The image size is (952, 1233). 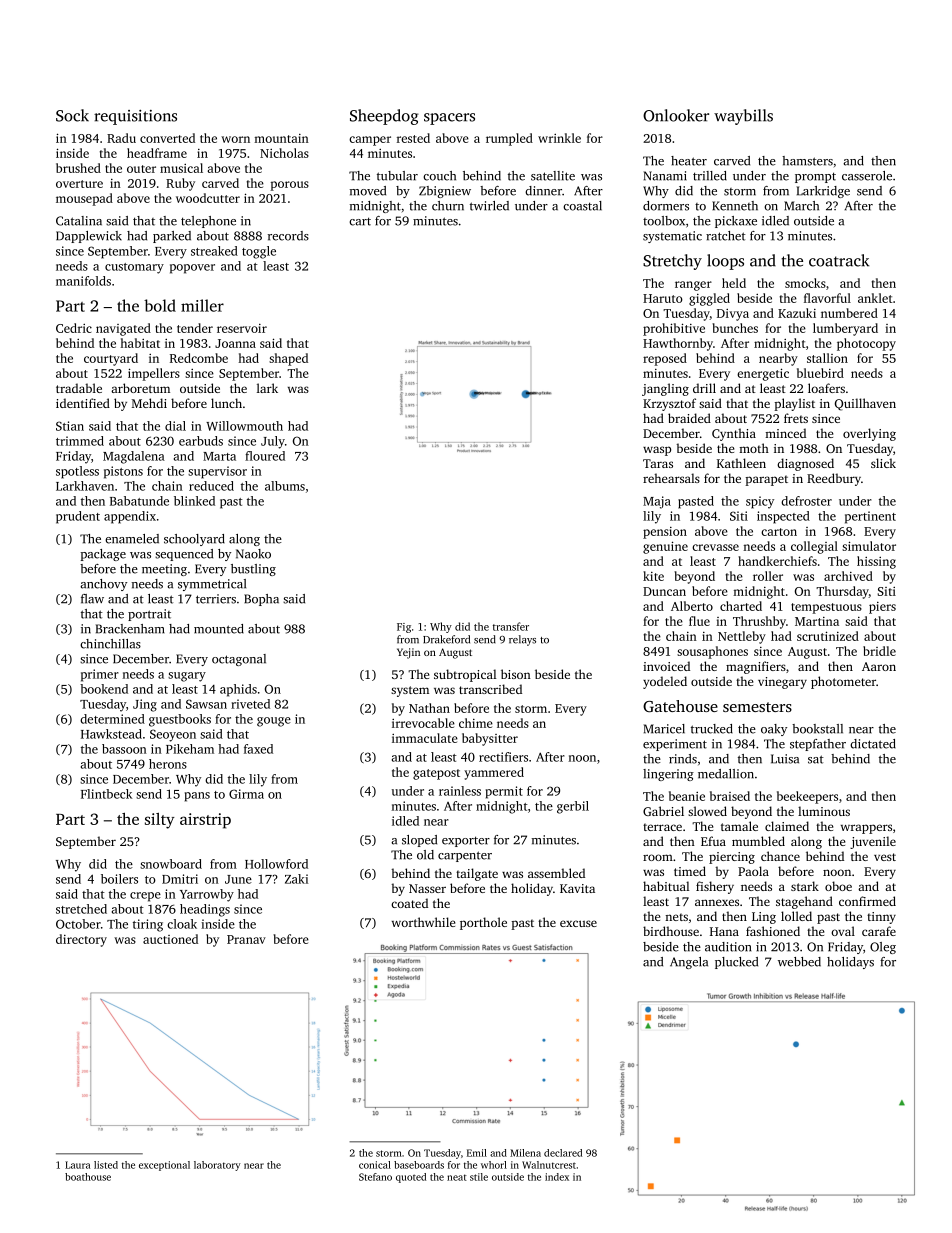 I want to click on Sock, so click(x=72, y=115).
